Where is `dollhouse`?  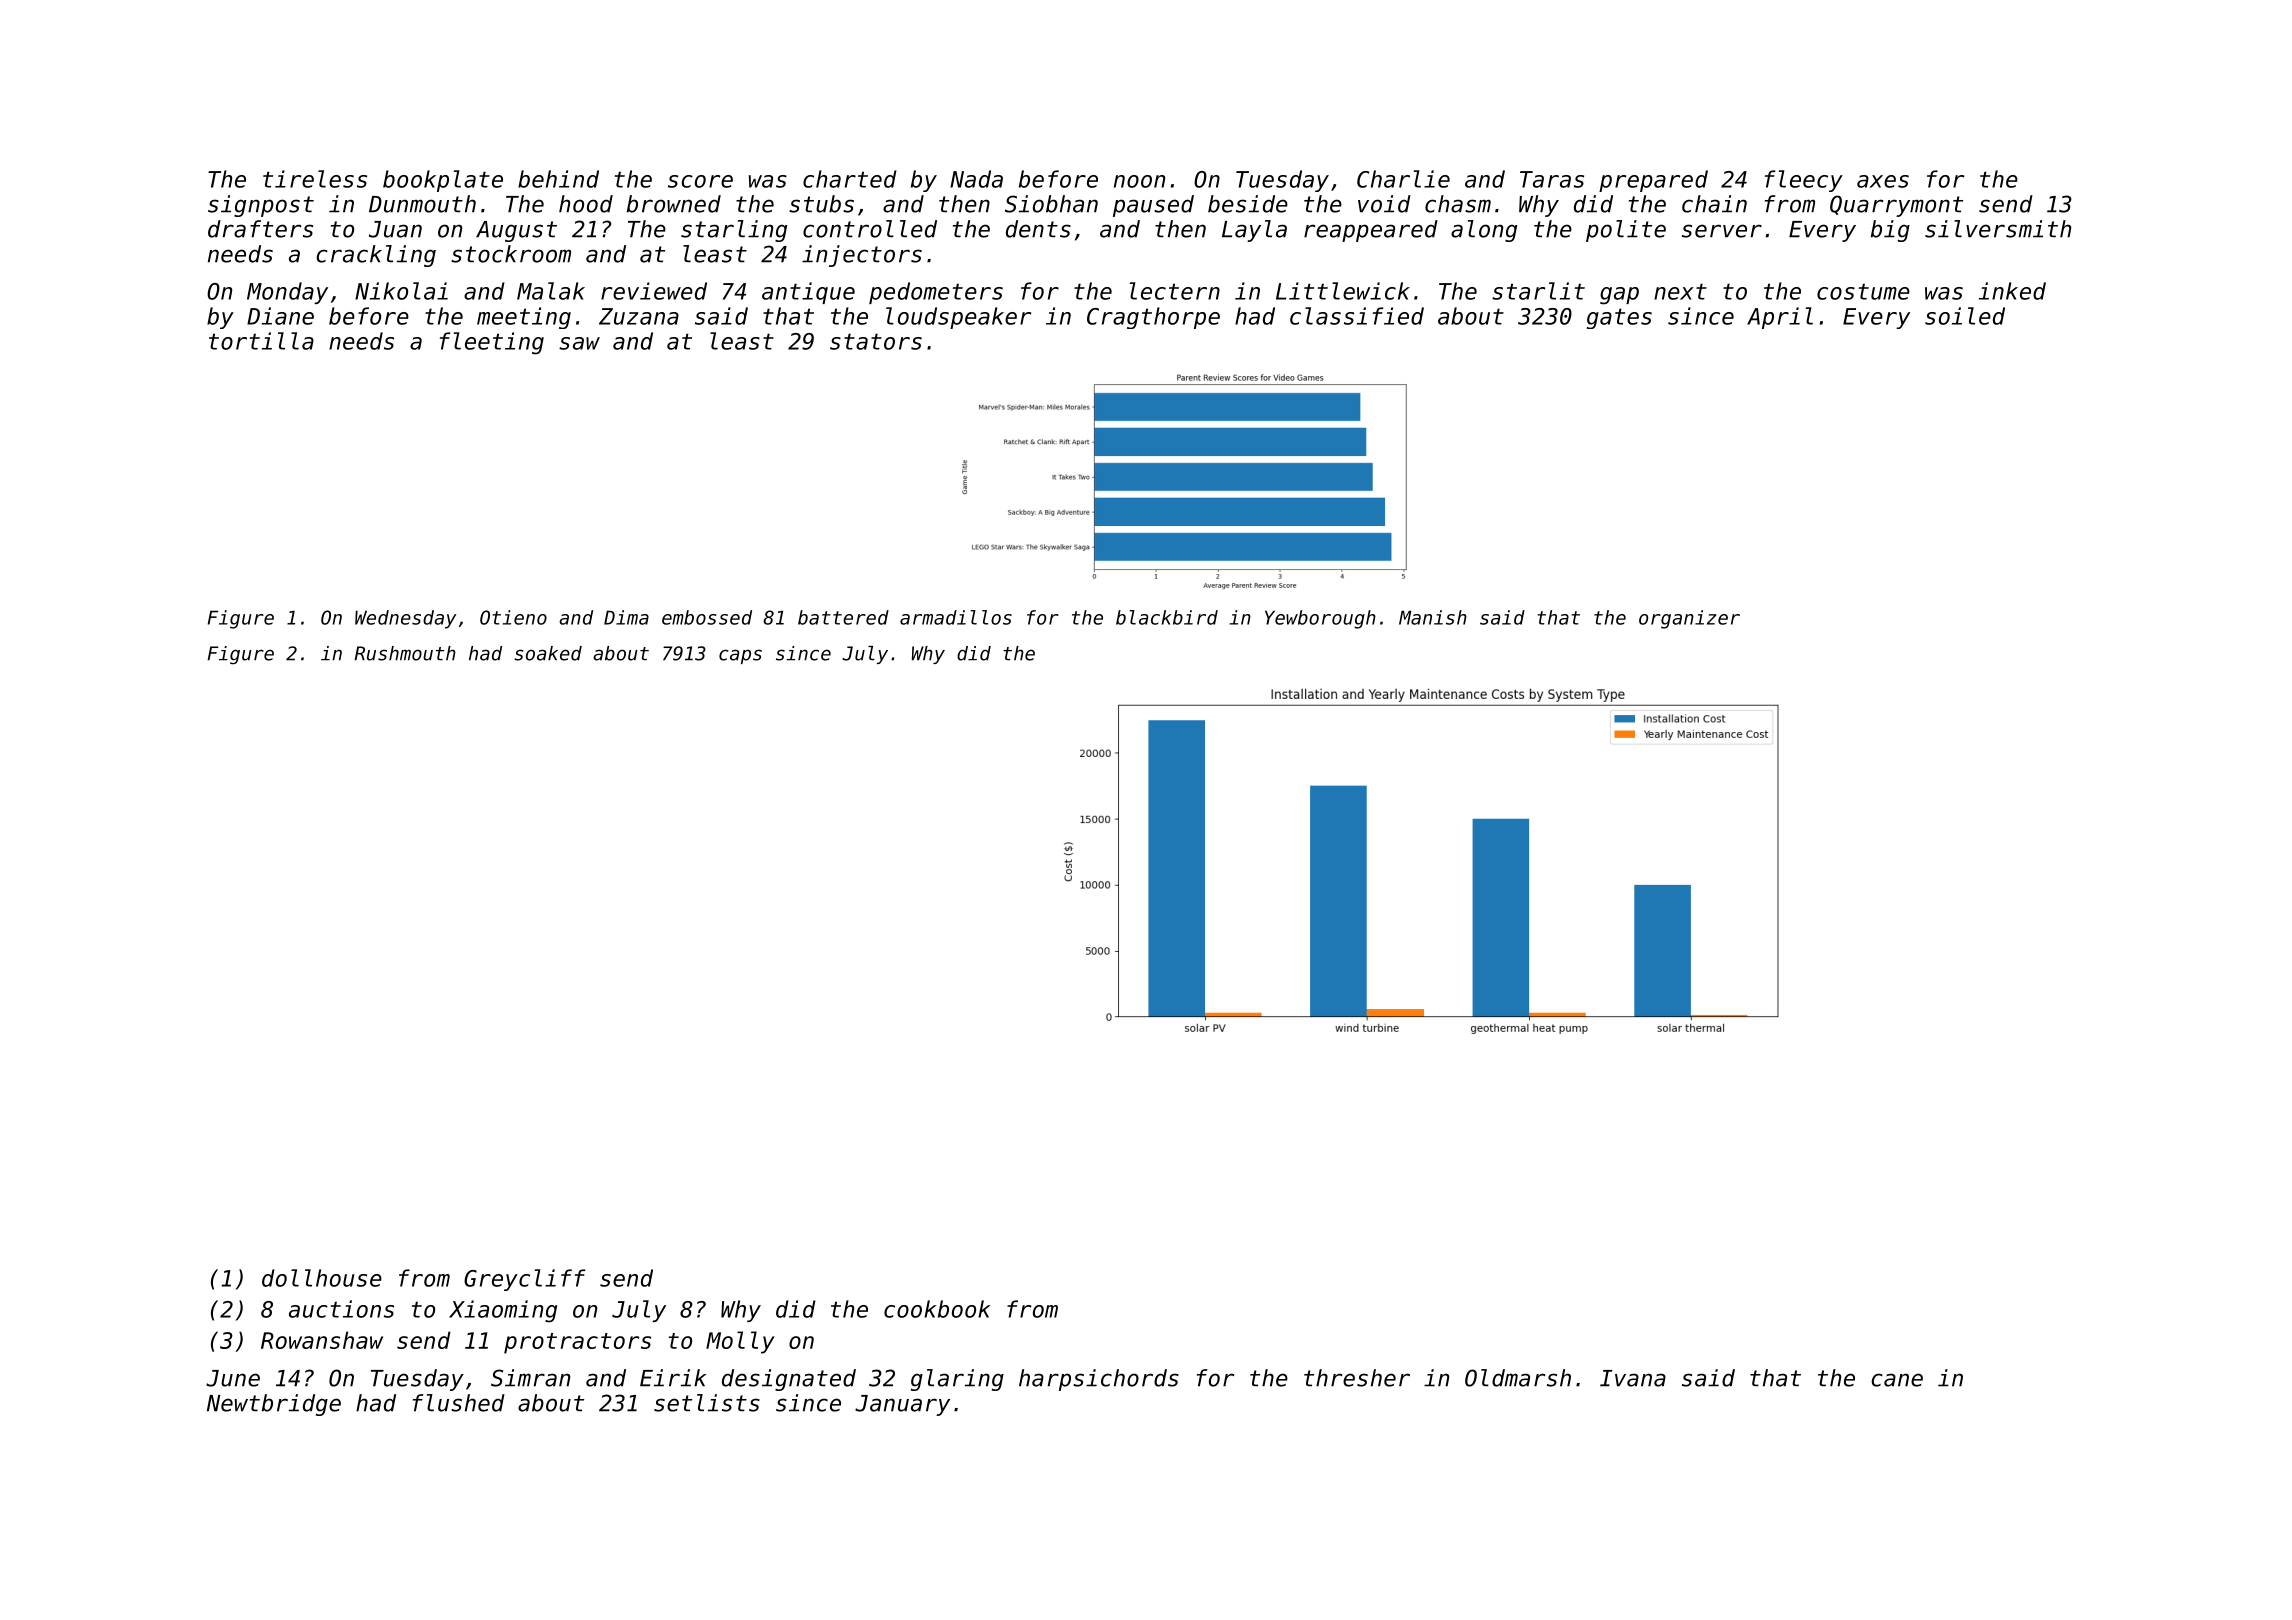 dollhouse is located at coordinates (322, 1278).
